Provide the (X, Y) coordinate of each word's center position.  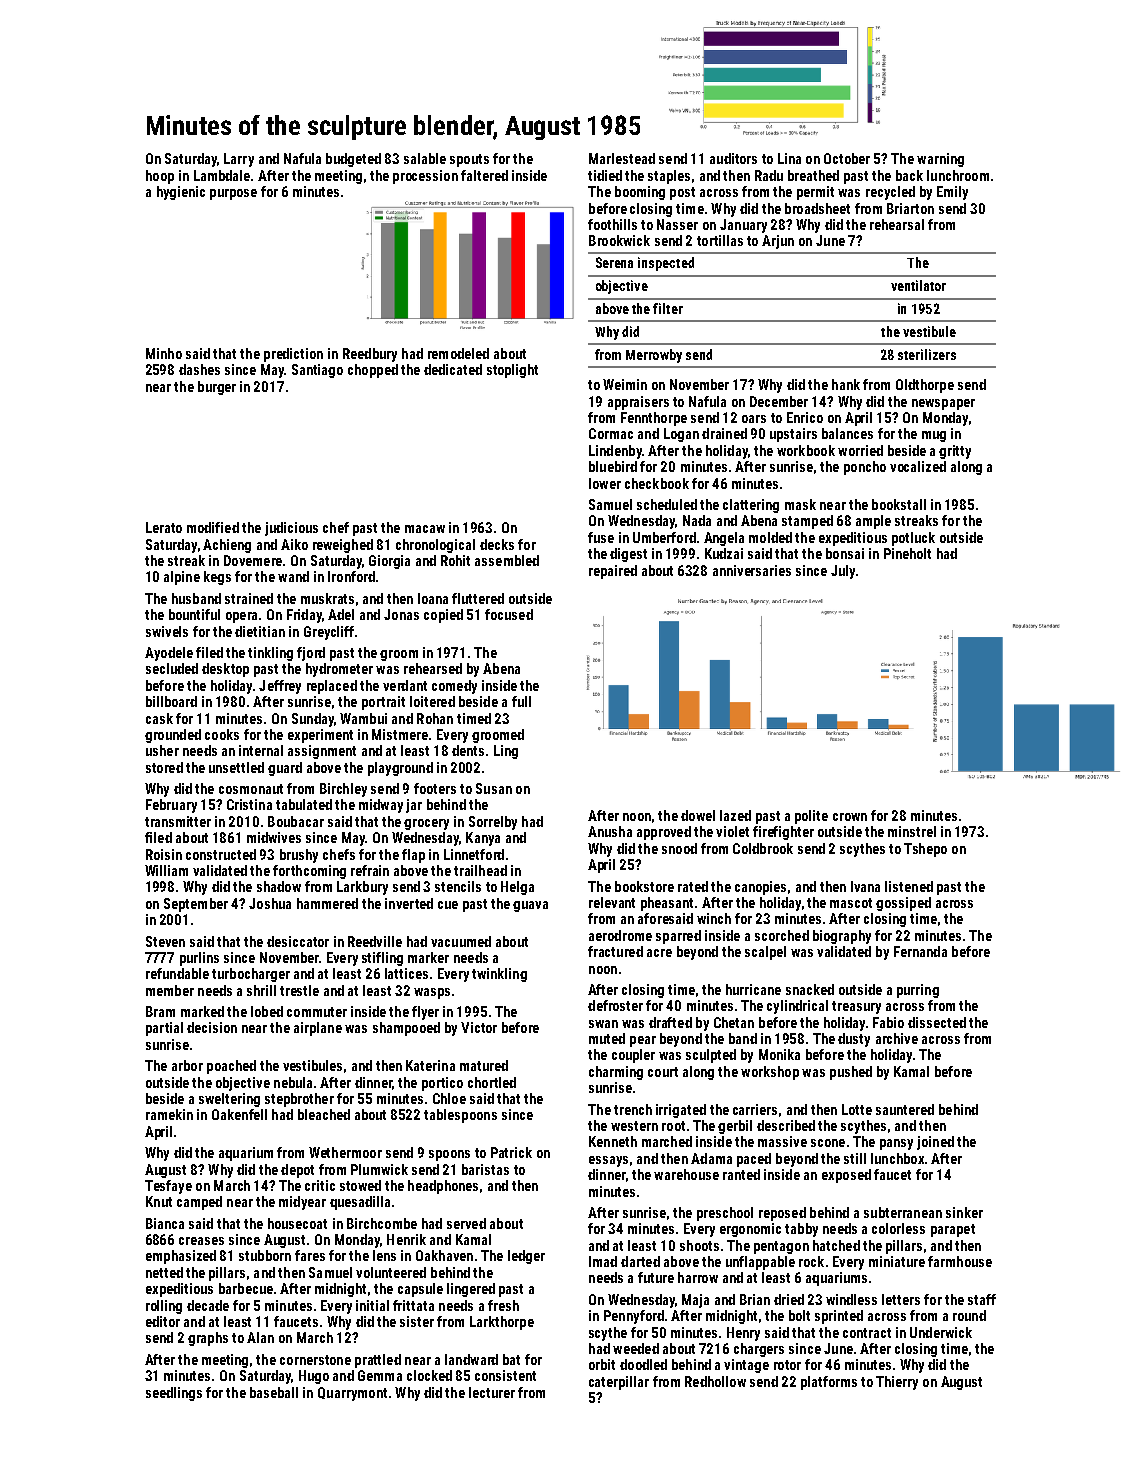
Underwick (941, 1332)
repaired (613, 572)
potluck (913, 539)
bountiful (194, 614)
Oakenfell (239, 1114)
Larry (239, 160)
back (909, 175)
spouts (469, 160)
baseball (274, 1392)
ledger (526, 1257)
